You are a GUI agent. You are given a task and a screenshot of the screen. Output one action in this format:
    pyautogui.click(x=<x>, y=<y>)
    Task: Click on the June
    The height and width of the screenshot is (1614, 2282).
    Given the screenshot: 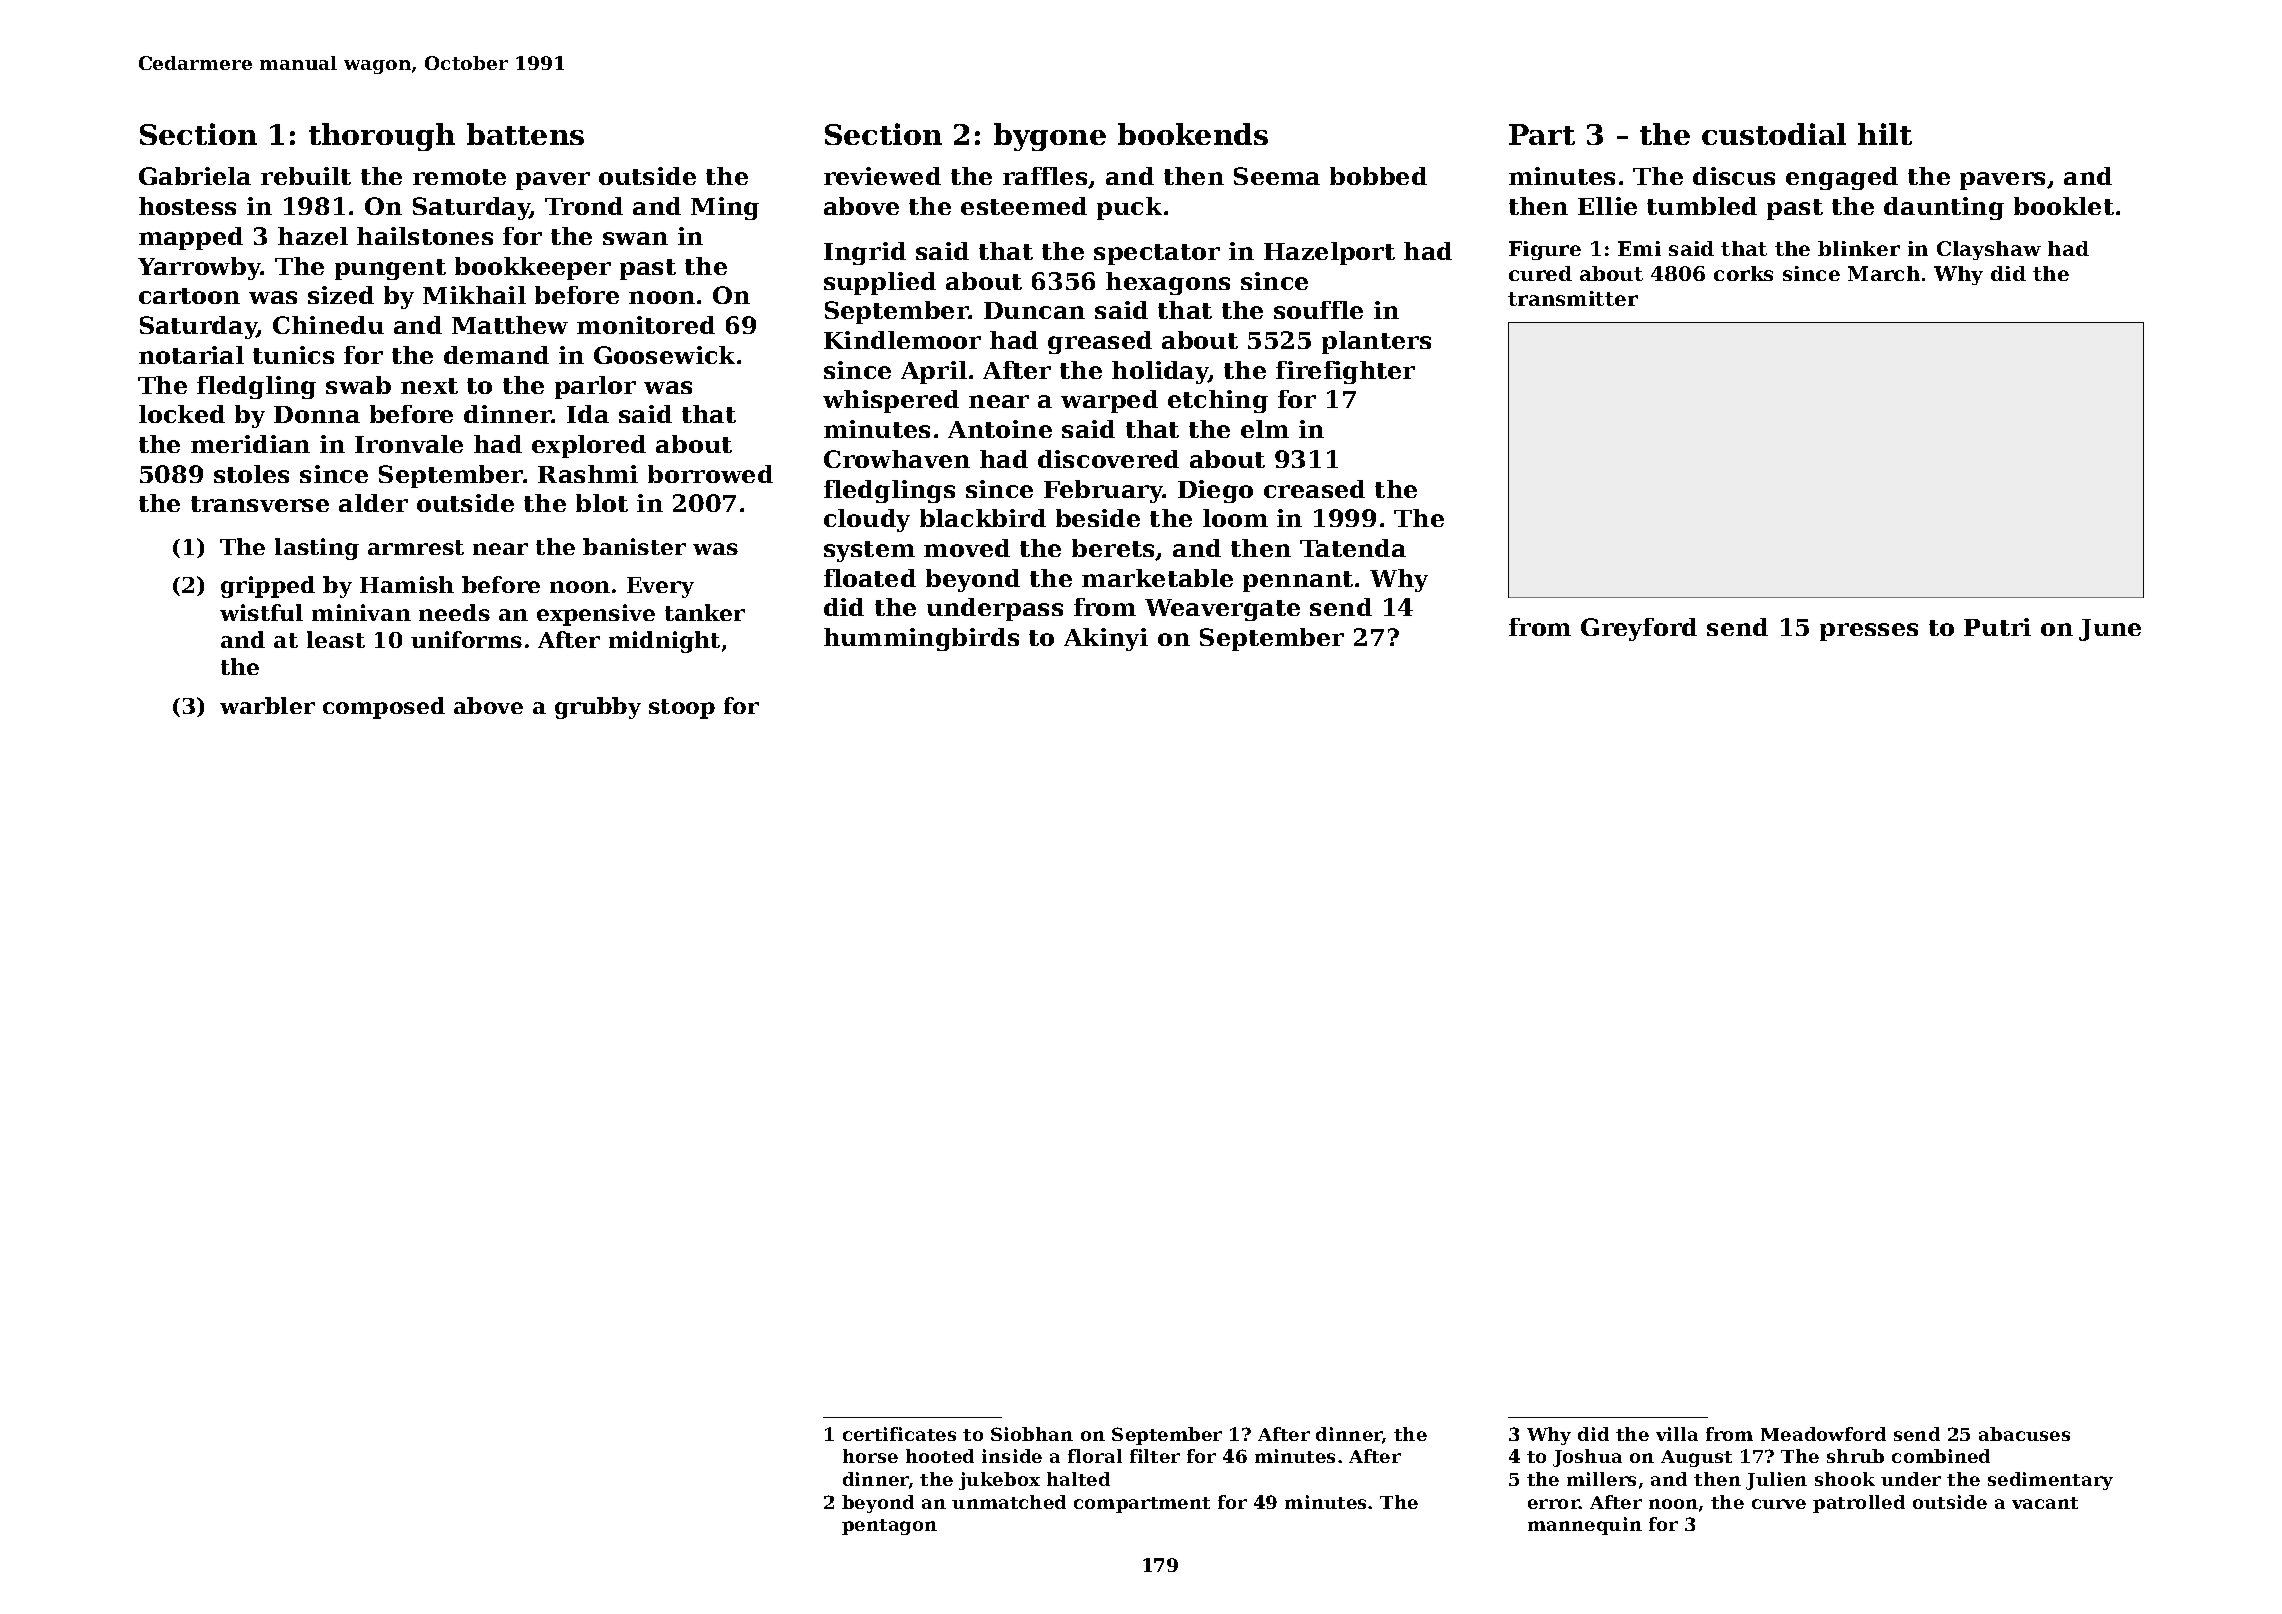 What is the action you would take?
    pyautogui.click(x=2110, y=630)
